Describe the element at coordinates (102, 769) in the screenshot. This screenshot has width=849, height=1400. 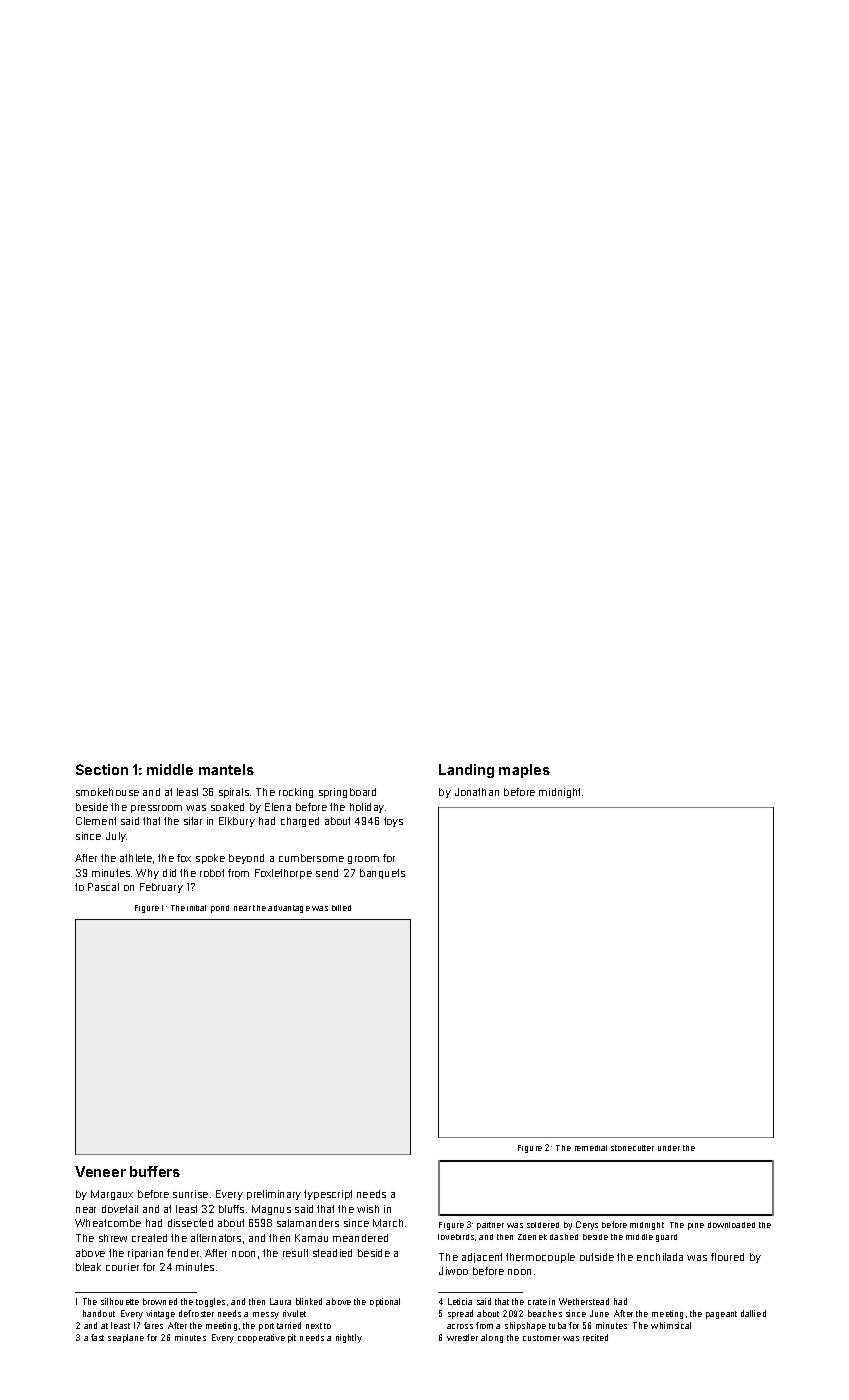
I see `Section` at that location.
